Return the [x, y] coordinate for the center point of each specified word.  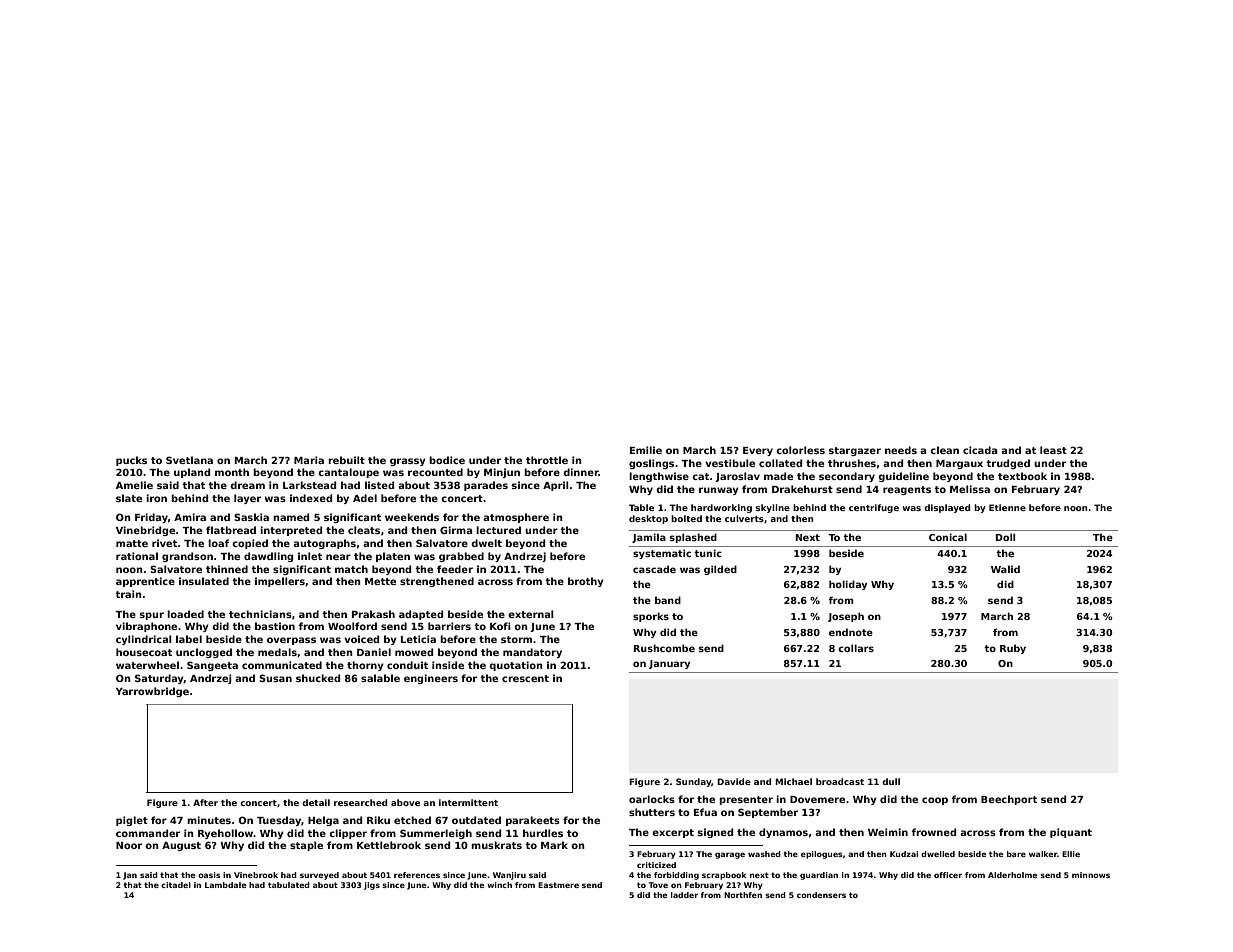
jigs [372, 886]
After [205, 802]
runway [719, 491]
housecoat [144, 652]
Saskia [251, 517]
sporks [651, 617]
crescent [525, 678]
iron [156, 498]
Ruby [1013, 649]
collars [856, 648]
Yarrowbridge [152, 692]
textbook [1022, 476]
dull [891, 781]
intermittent [468, 802]
